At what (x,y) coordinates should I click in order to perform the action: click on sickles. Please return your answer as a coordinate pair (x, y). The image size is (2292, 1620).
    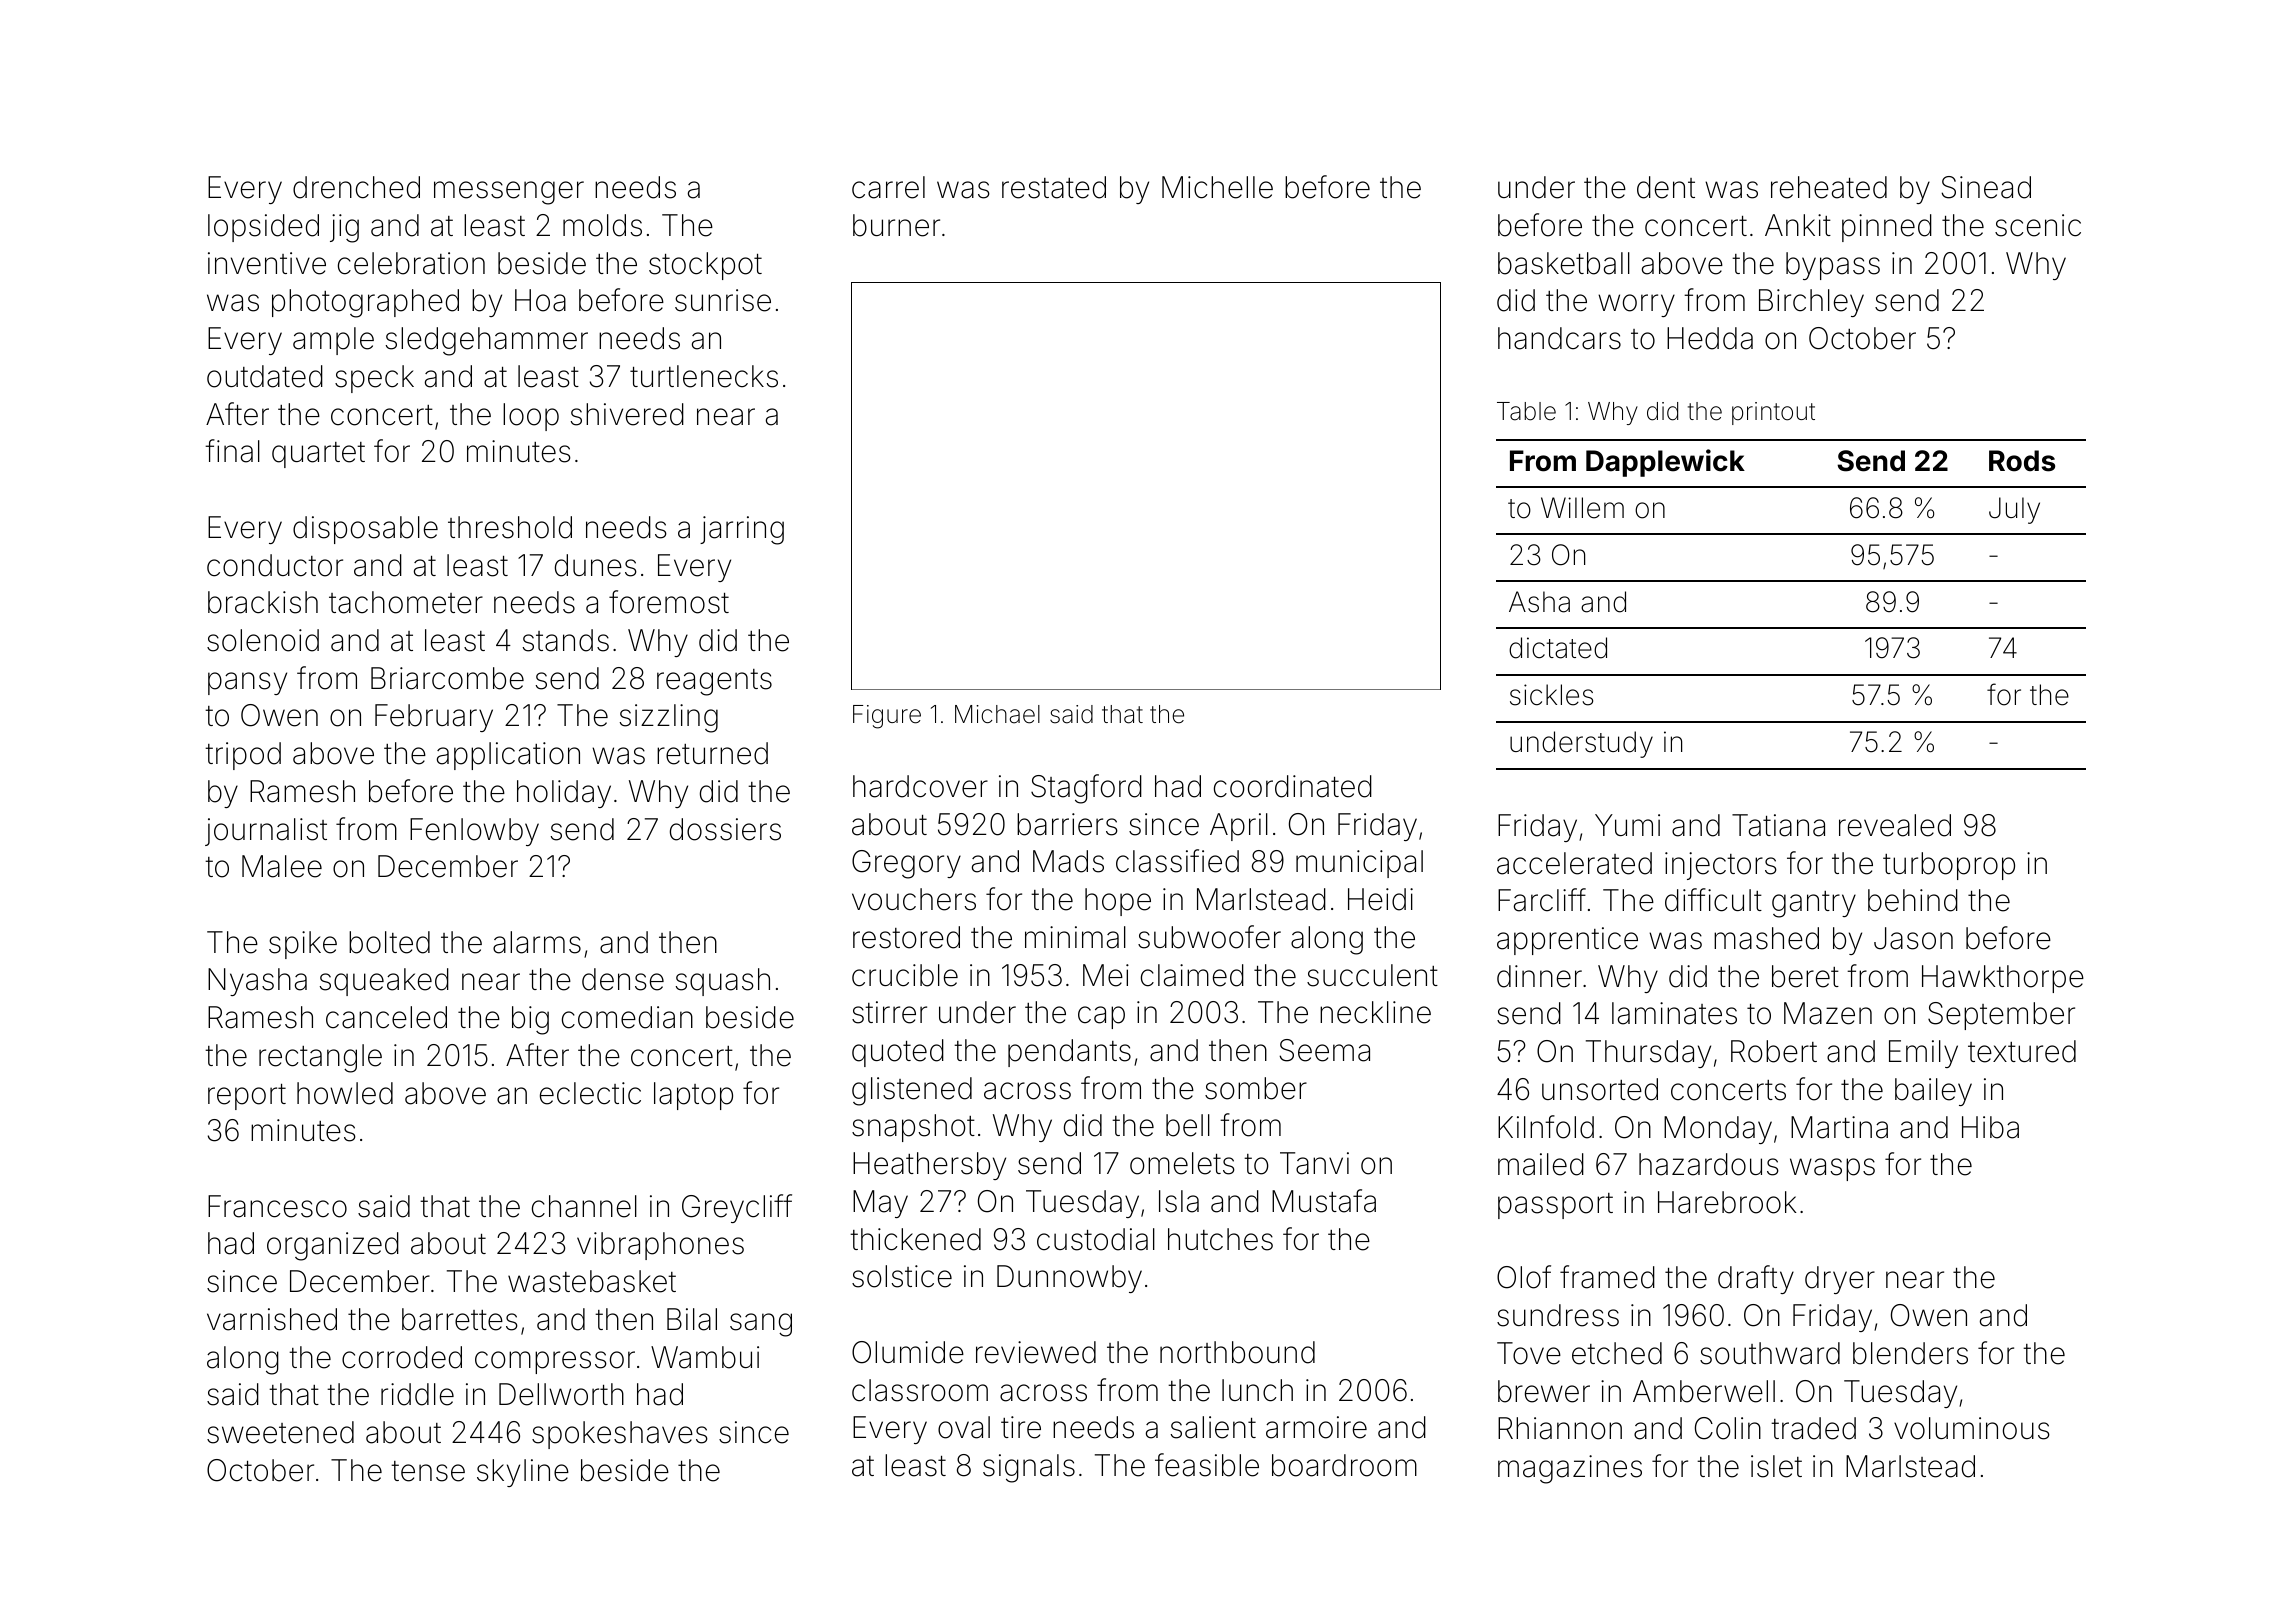
    Looking at the image, I should click on (1551, 695).
